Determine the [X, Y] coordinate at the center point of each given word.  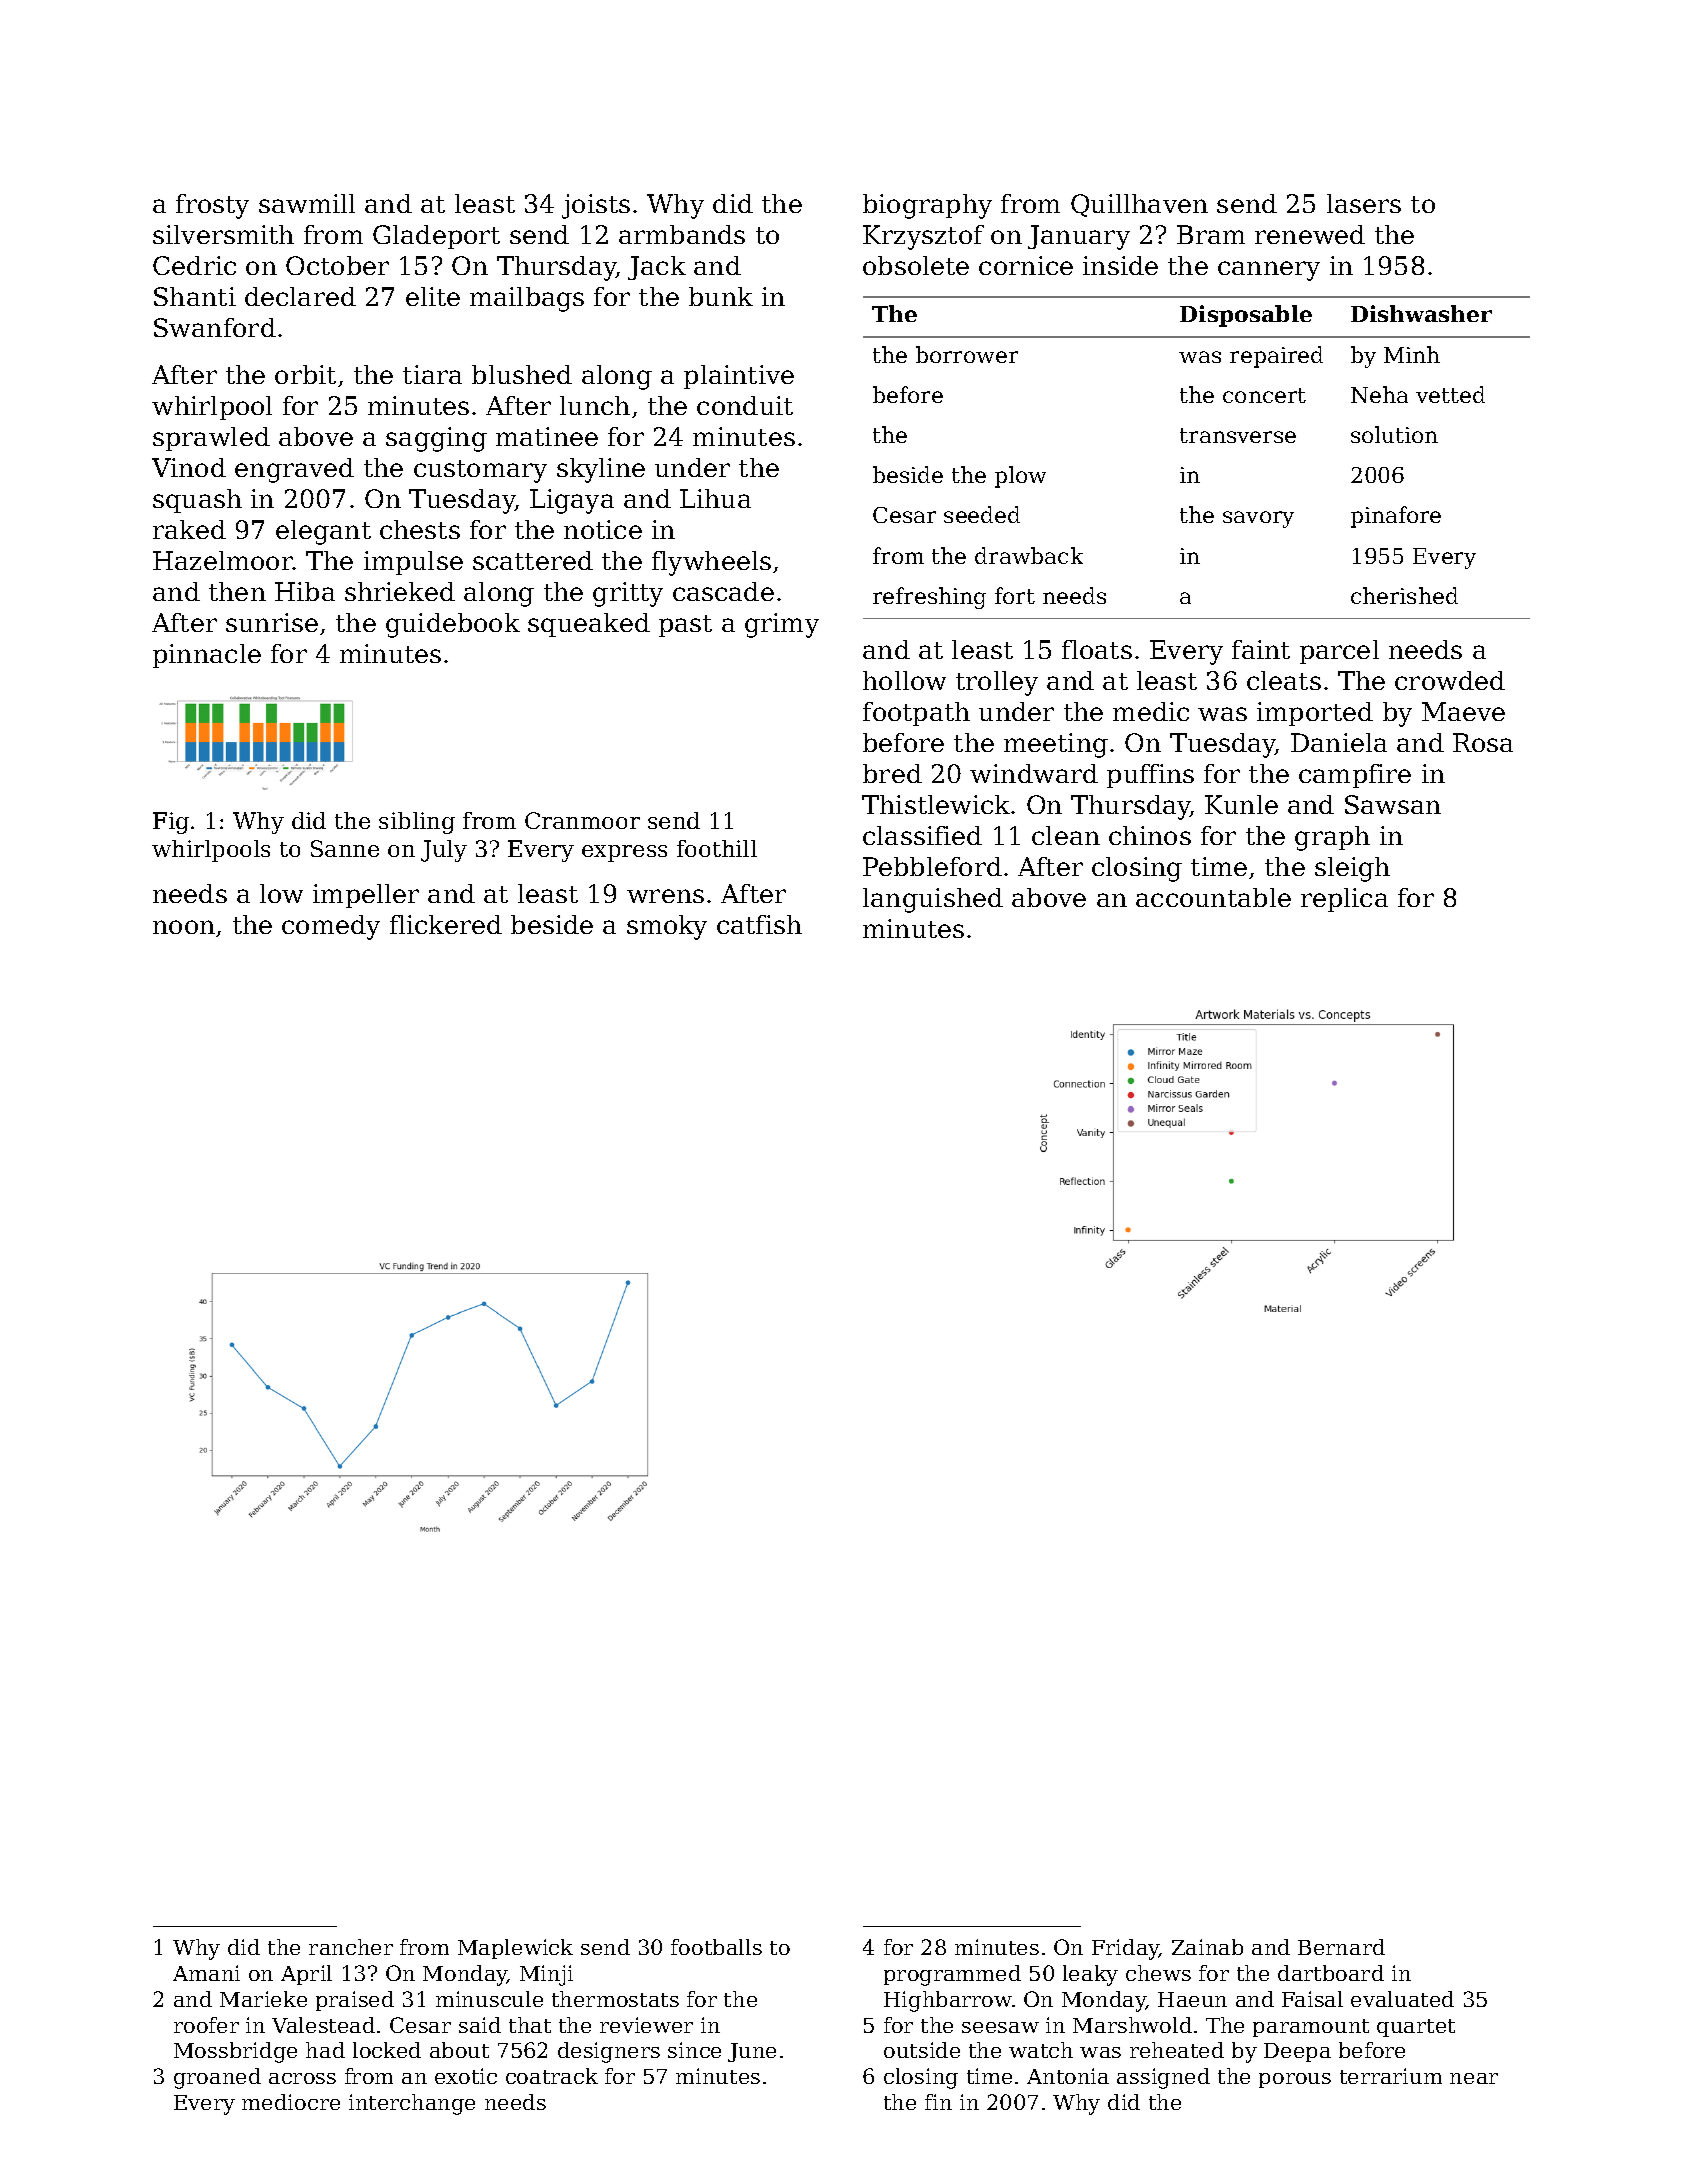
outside [922, 2050]
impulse [413, 563]
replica [1344, 900]
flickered [446, 924]
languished [933, 900]
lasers [1364, 203]
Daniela [1339, 742]
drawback [1029, 555]
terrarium [1391, 2076]
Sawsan [1393, 804]
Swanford [215, 327]
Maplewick [515, 1949]
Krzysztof [923, 237]
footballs [716, 1947]
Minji [546, 1975]
